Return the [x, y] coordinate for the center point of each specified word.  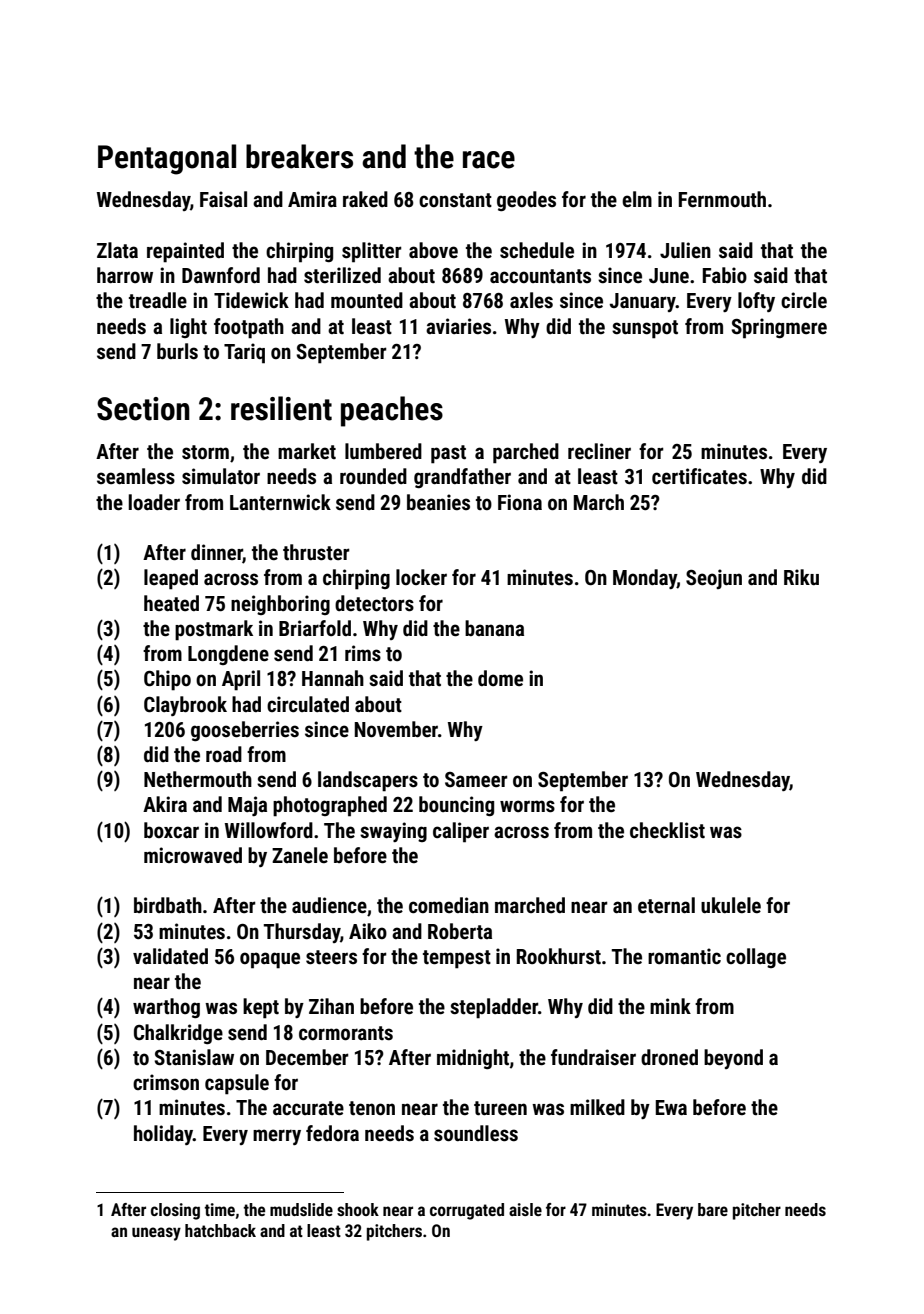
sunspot [645, 329]
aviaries [458, 326]
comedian [449, 905]
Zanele [300, 855]
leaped [171, 579]
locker [421, 577]
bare [713, 1209]
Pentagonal [167, 159]
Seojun [714, 579]
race [489, 160]
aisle [525, 1209]
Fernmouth [722, 199]
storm [205, 452]
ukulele [731, 905]
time [220, 1209]
